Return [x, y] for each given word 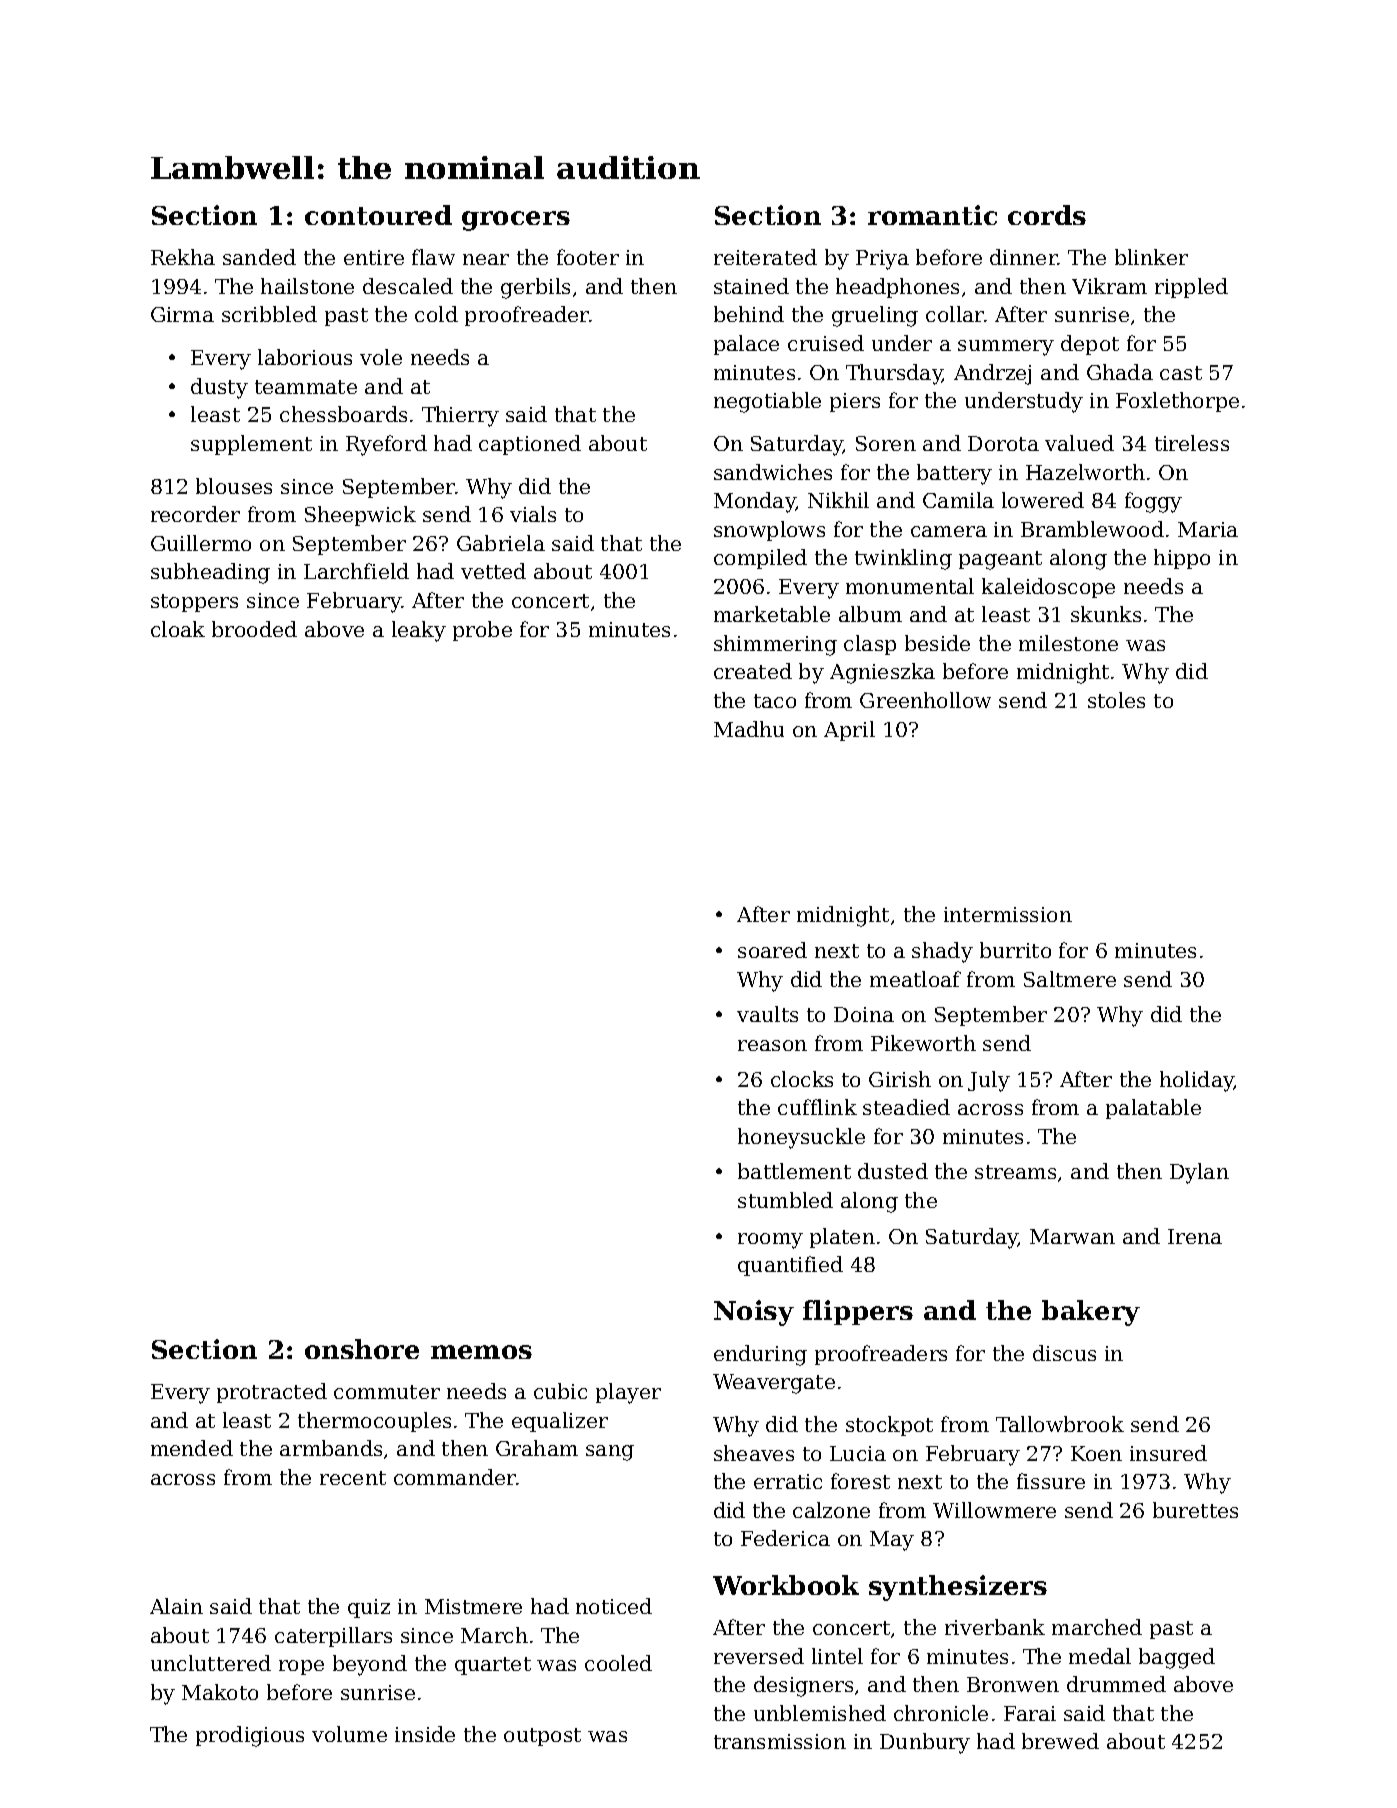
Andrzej [992, 374]
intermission [1008, 914]
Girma [182, 314]
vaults [767, 1014]
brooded [254, 629]
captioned [530, 445]
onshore [362, 1349]
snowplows [769, 531]
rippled [1191, 288]
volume [349, 1734]
